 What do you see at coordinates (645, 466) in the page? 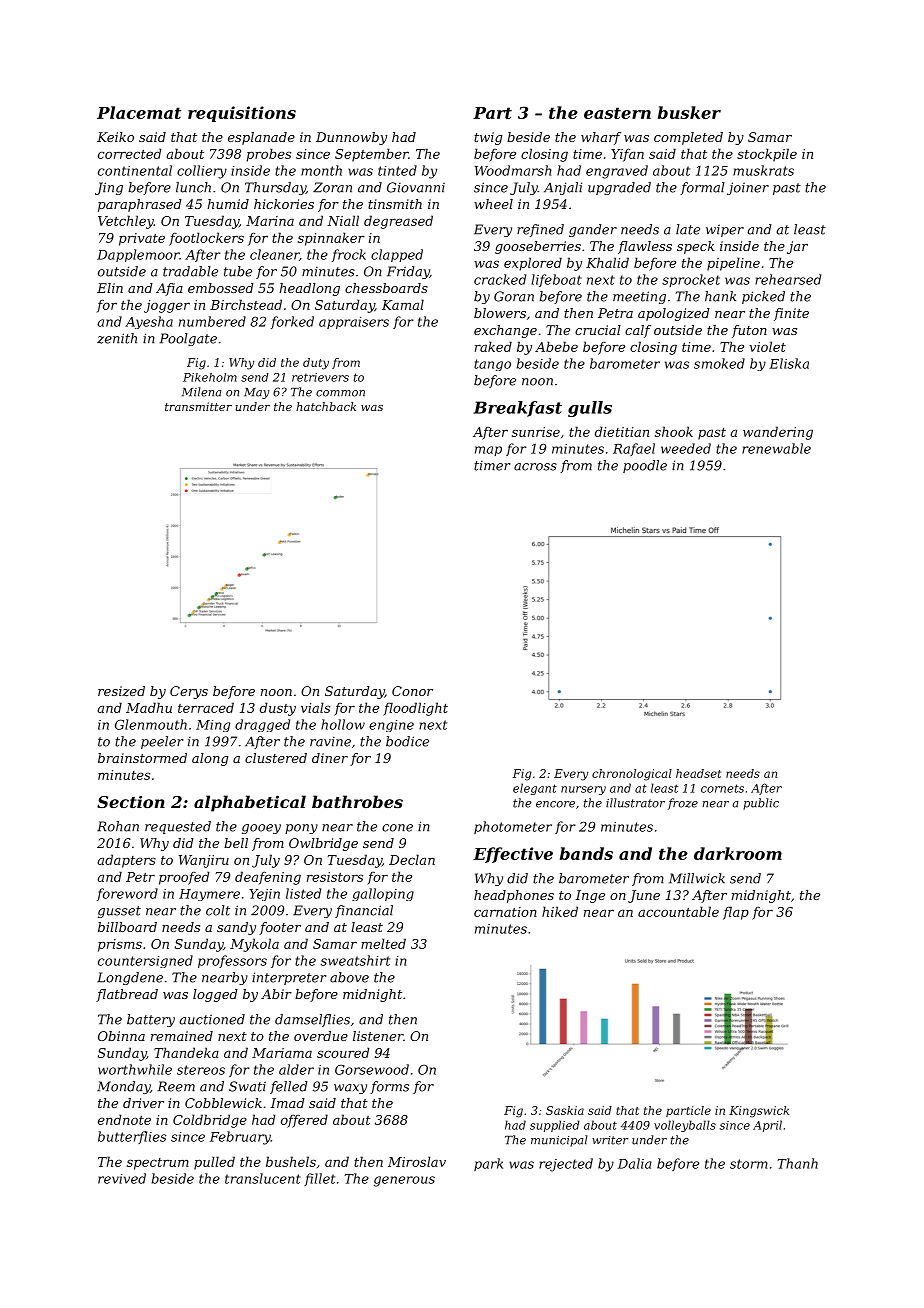
I see `poodle` at bounding box center [645, 466].
